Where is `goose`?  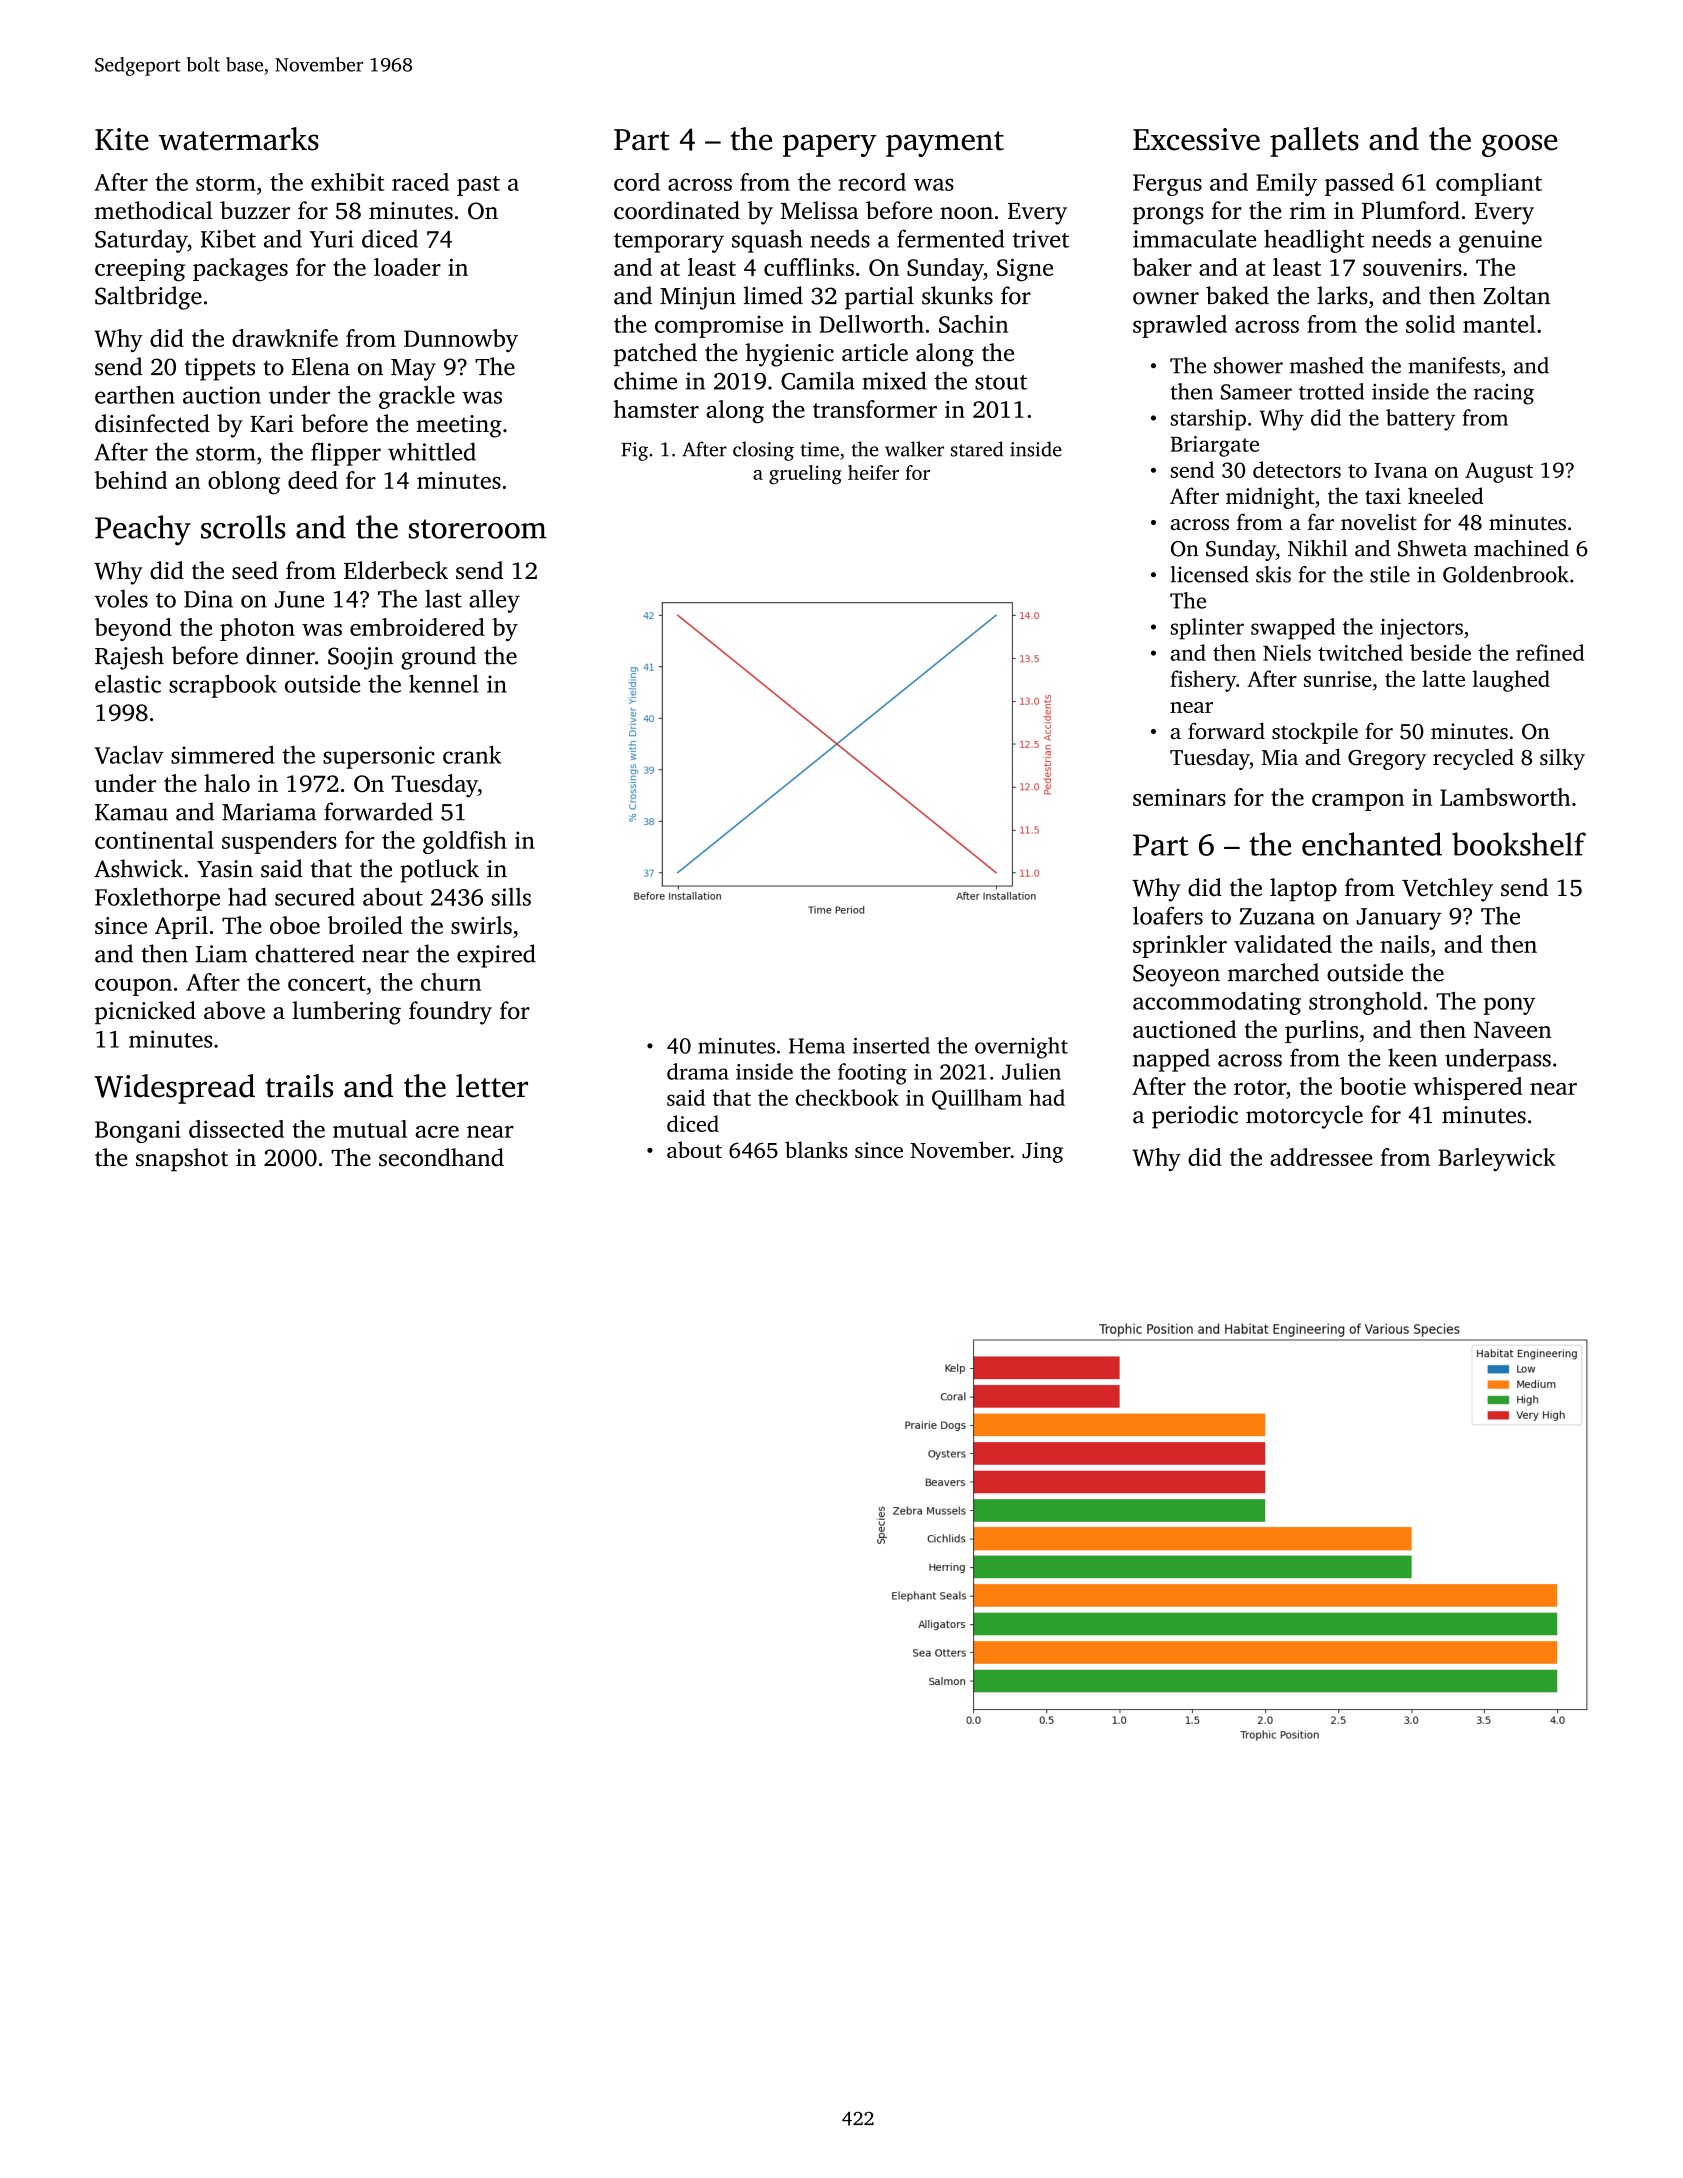
goose is located at coordinates (1520, 145).
